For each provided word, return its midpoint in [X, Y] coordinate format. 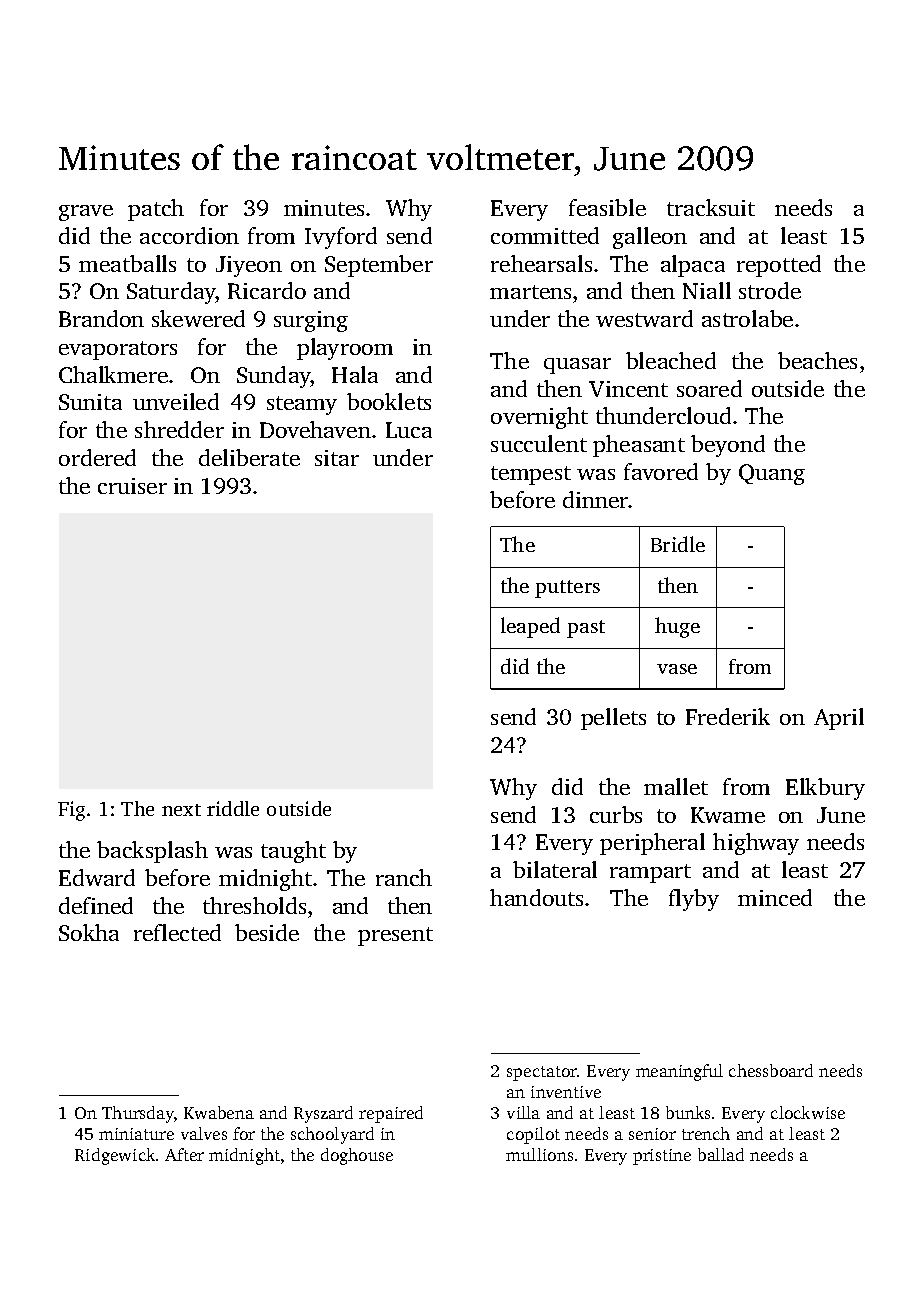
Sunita [90, 402]
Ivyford [341, 238]
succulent [539, 443]
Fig [71, 811]
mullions [539, 1154]
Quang [772, 474]
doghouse [357, 1156]
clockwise [808, 1112]
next [181, 810]
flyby [694, 900]
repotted [779, 266]
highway [756, 844]
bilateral [555, 869]
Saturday [171, 293]
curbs [616, 814]
